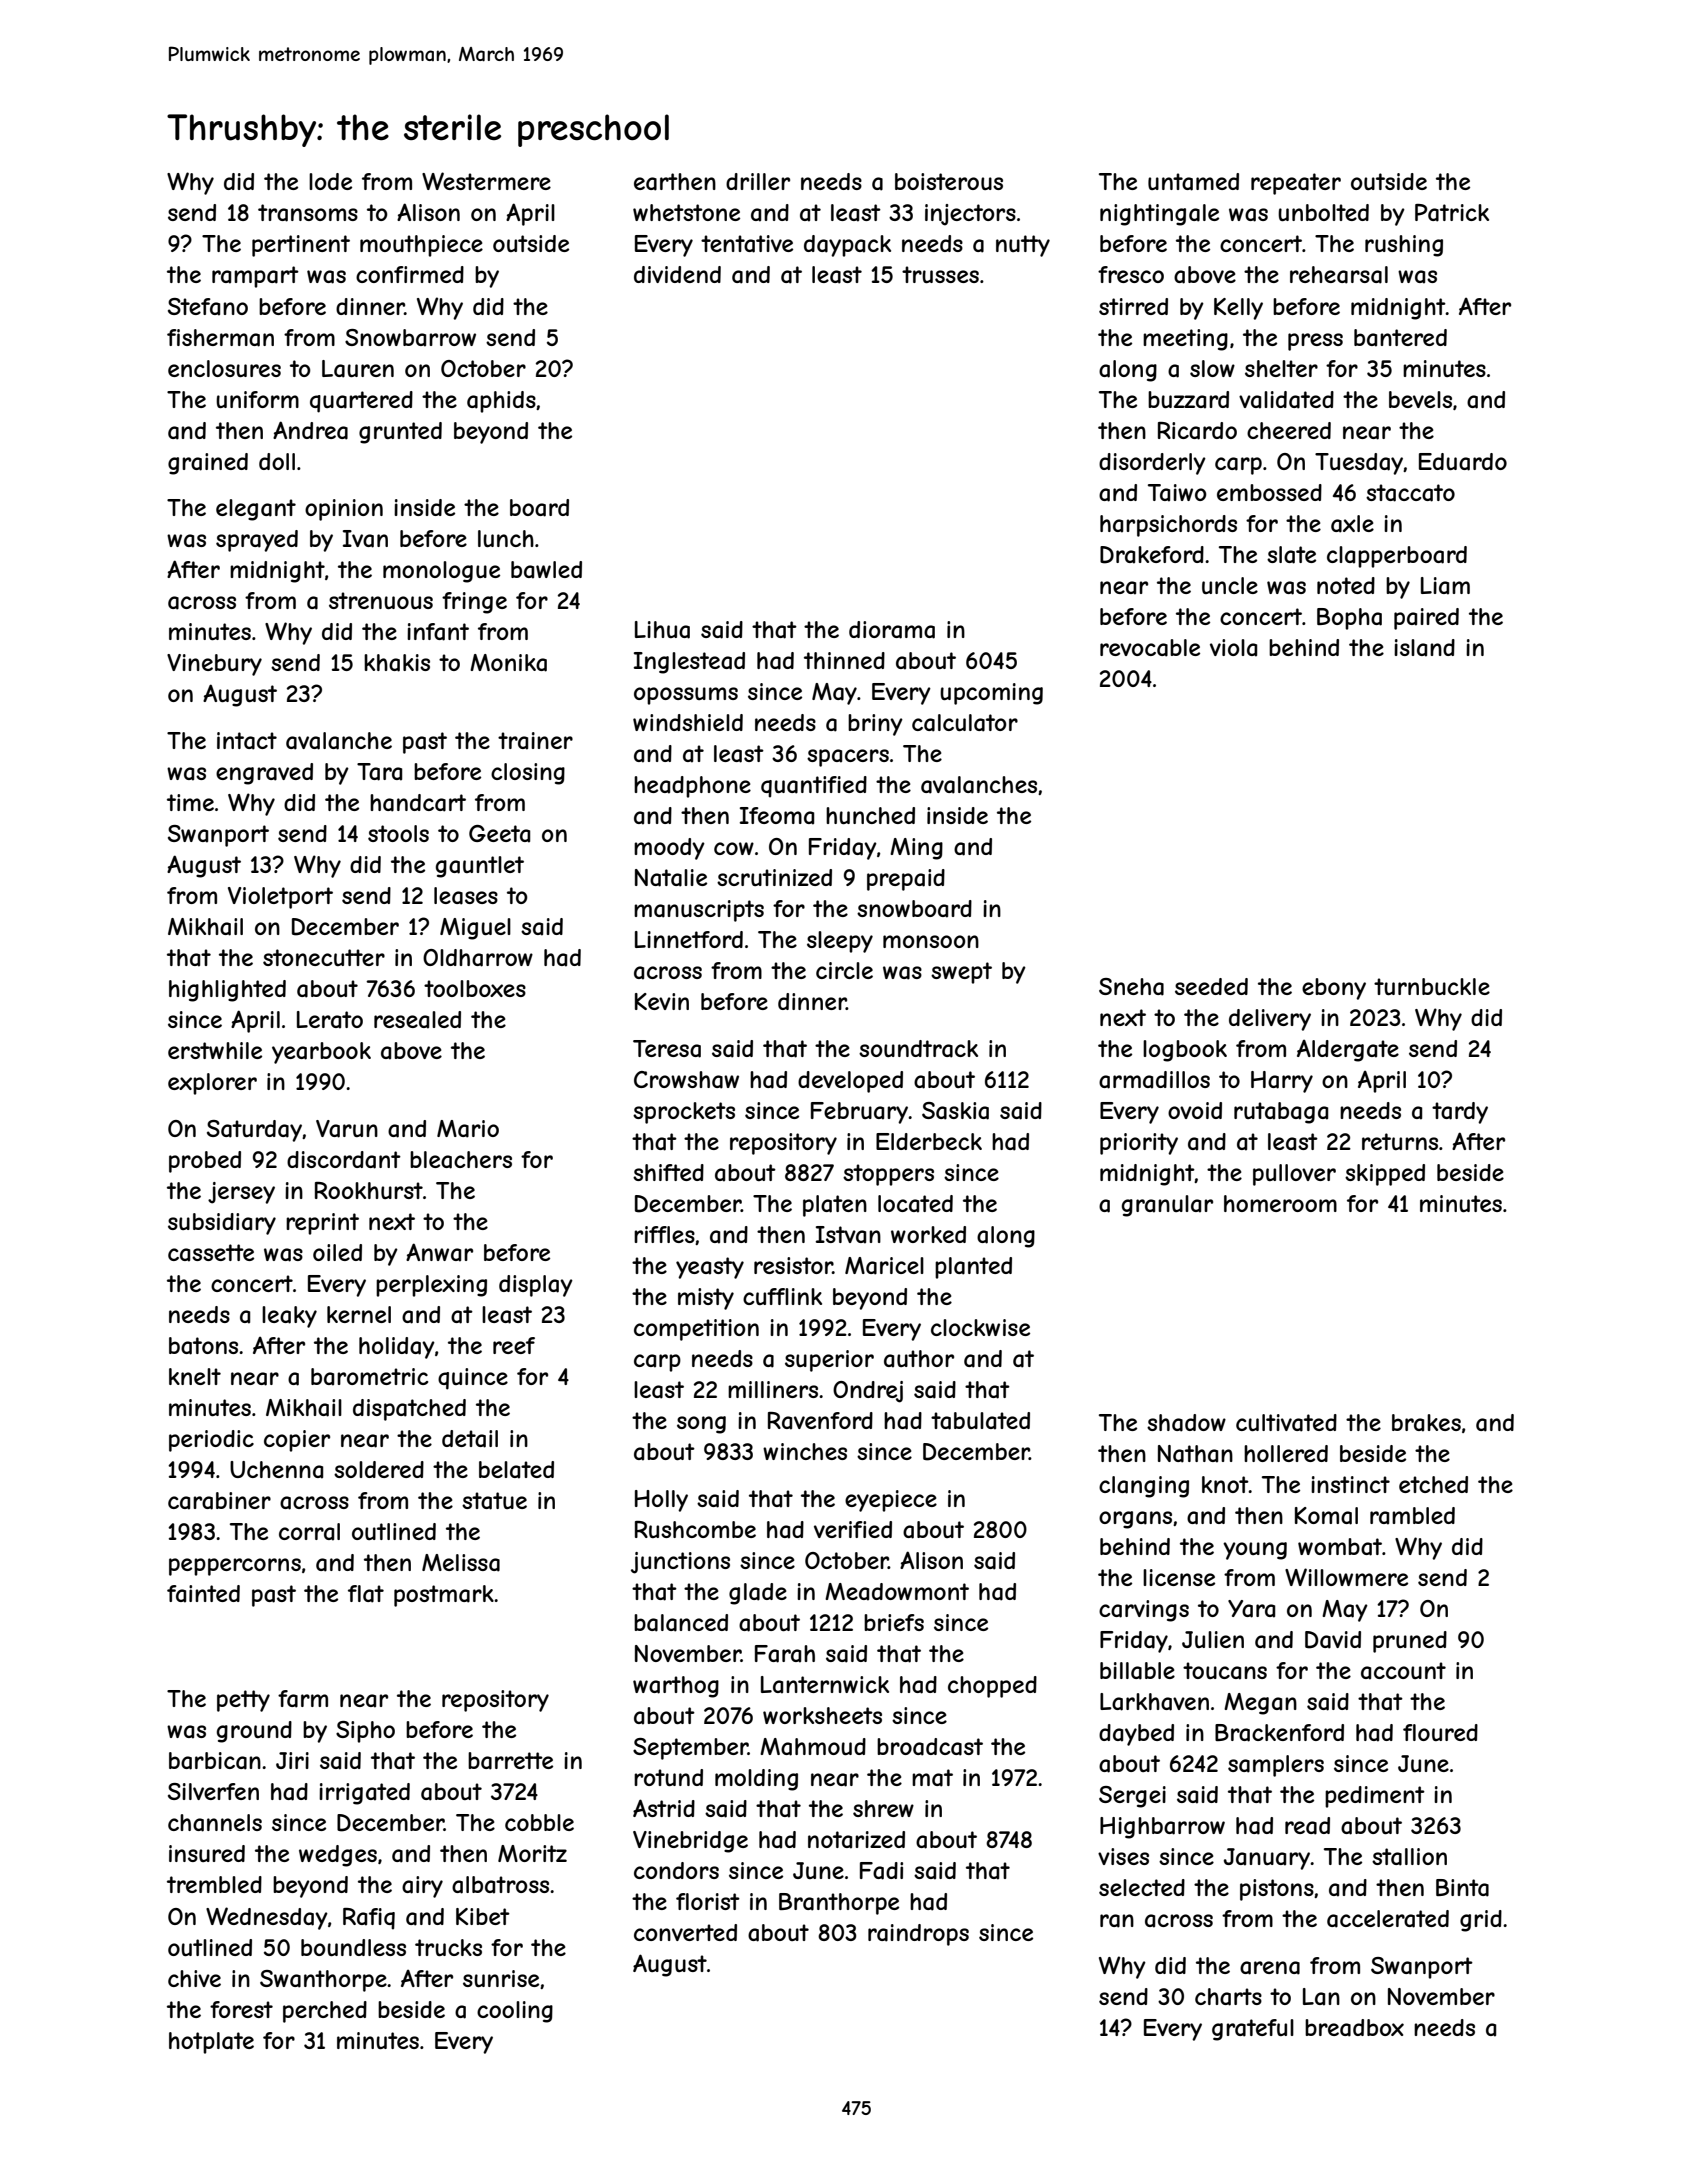 This screenshot has height=2178, width=1683. Describe the element at coordinates (918, 1935) in the screenshot. I see `raindrops` at that location.
